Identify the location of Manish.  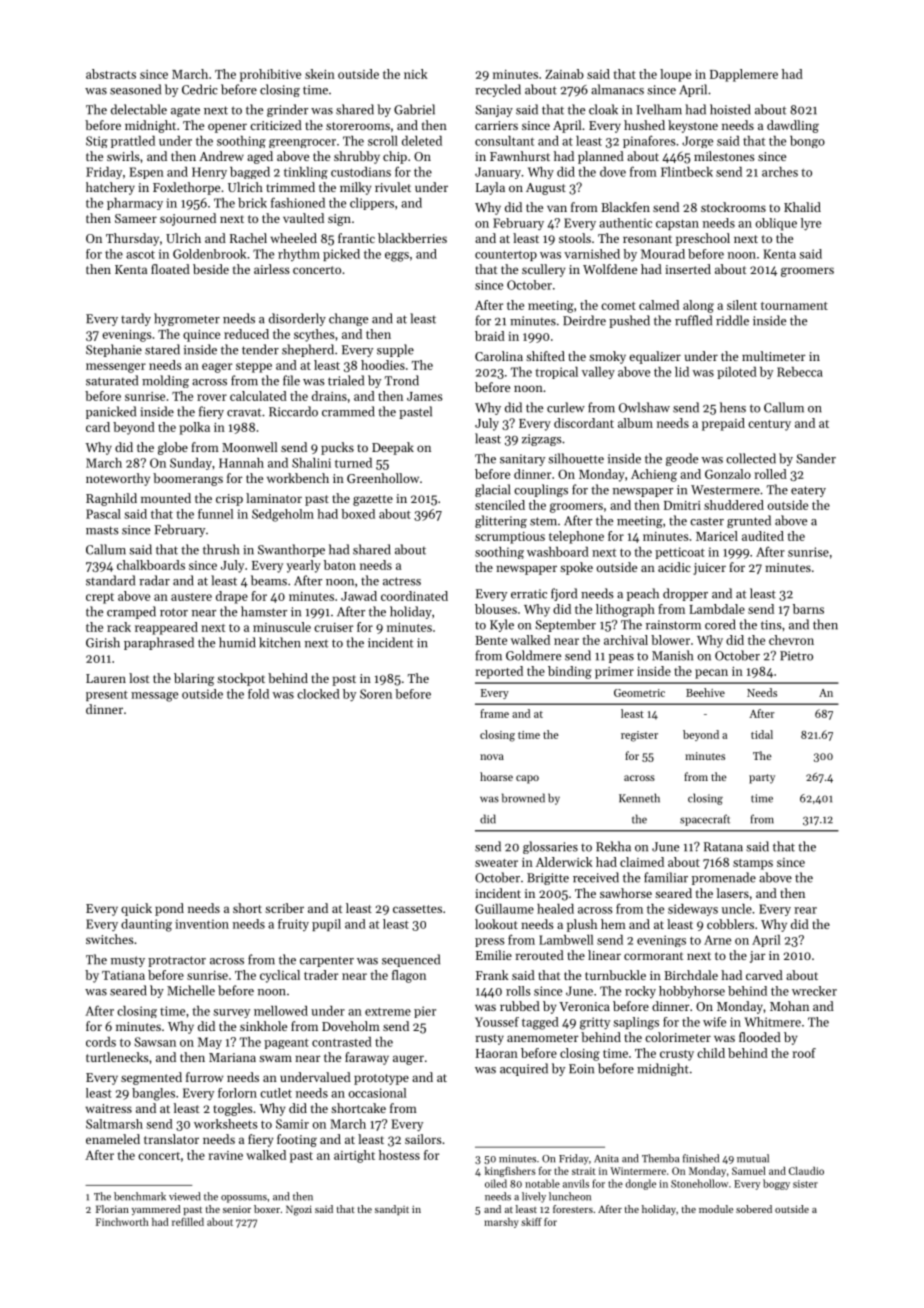
(672, 655).
